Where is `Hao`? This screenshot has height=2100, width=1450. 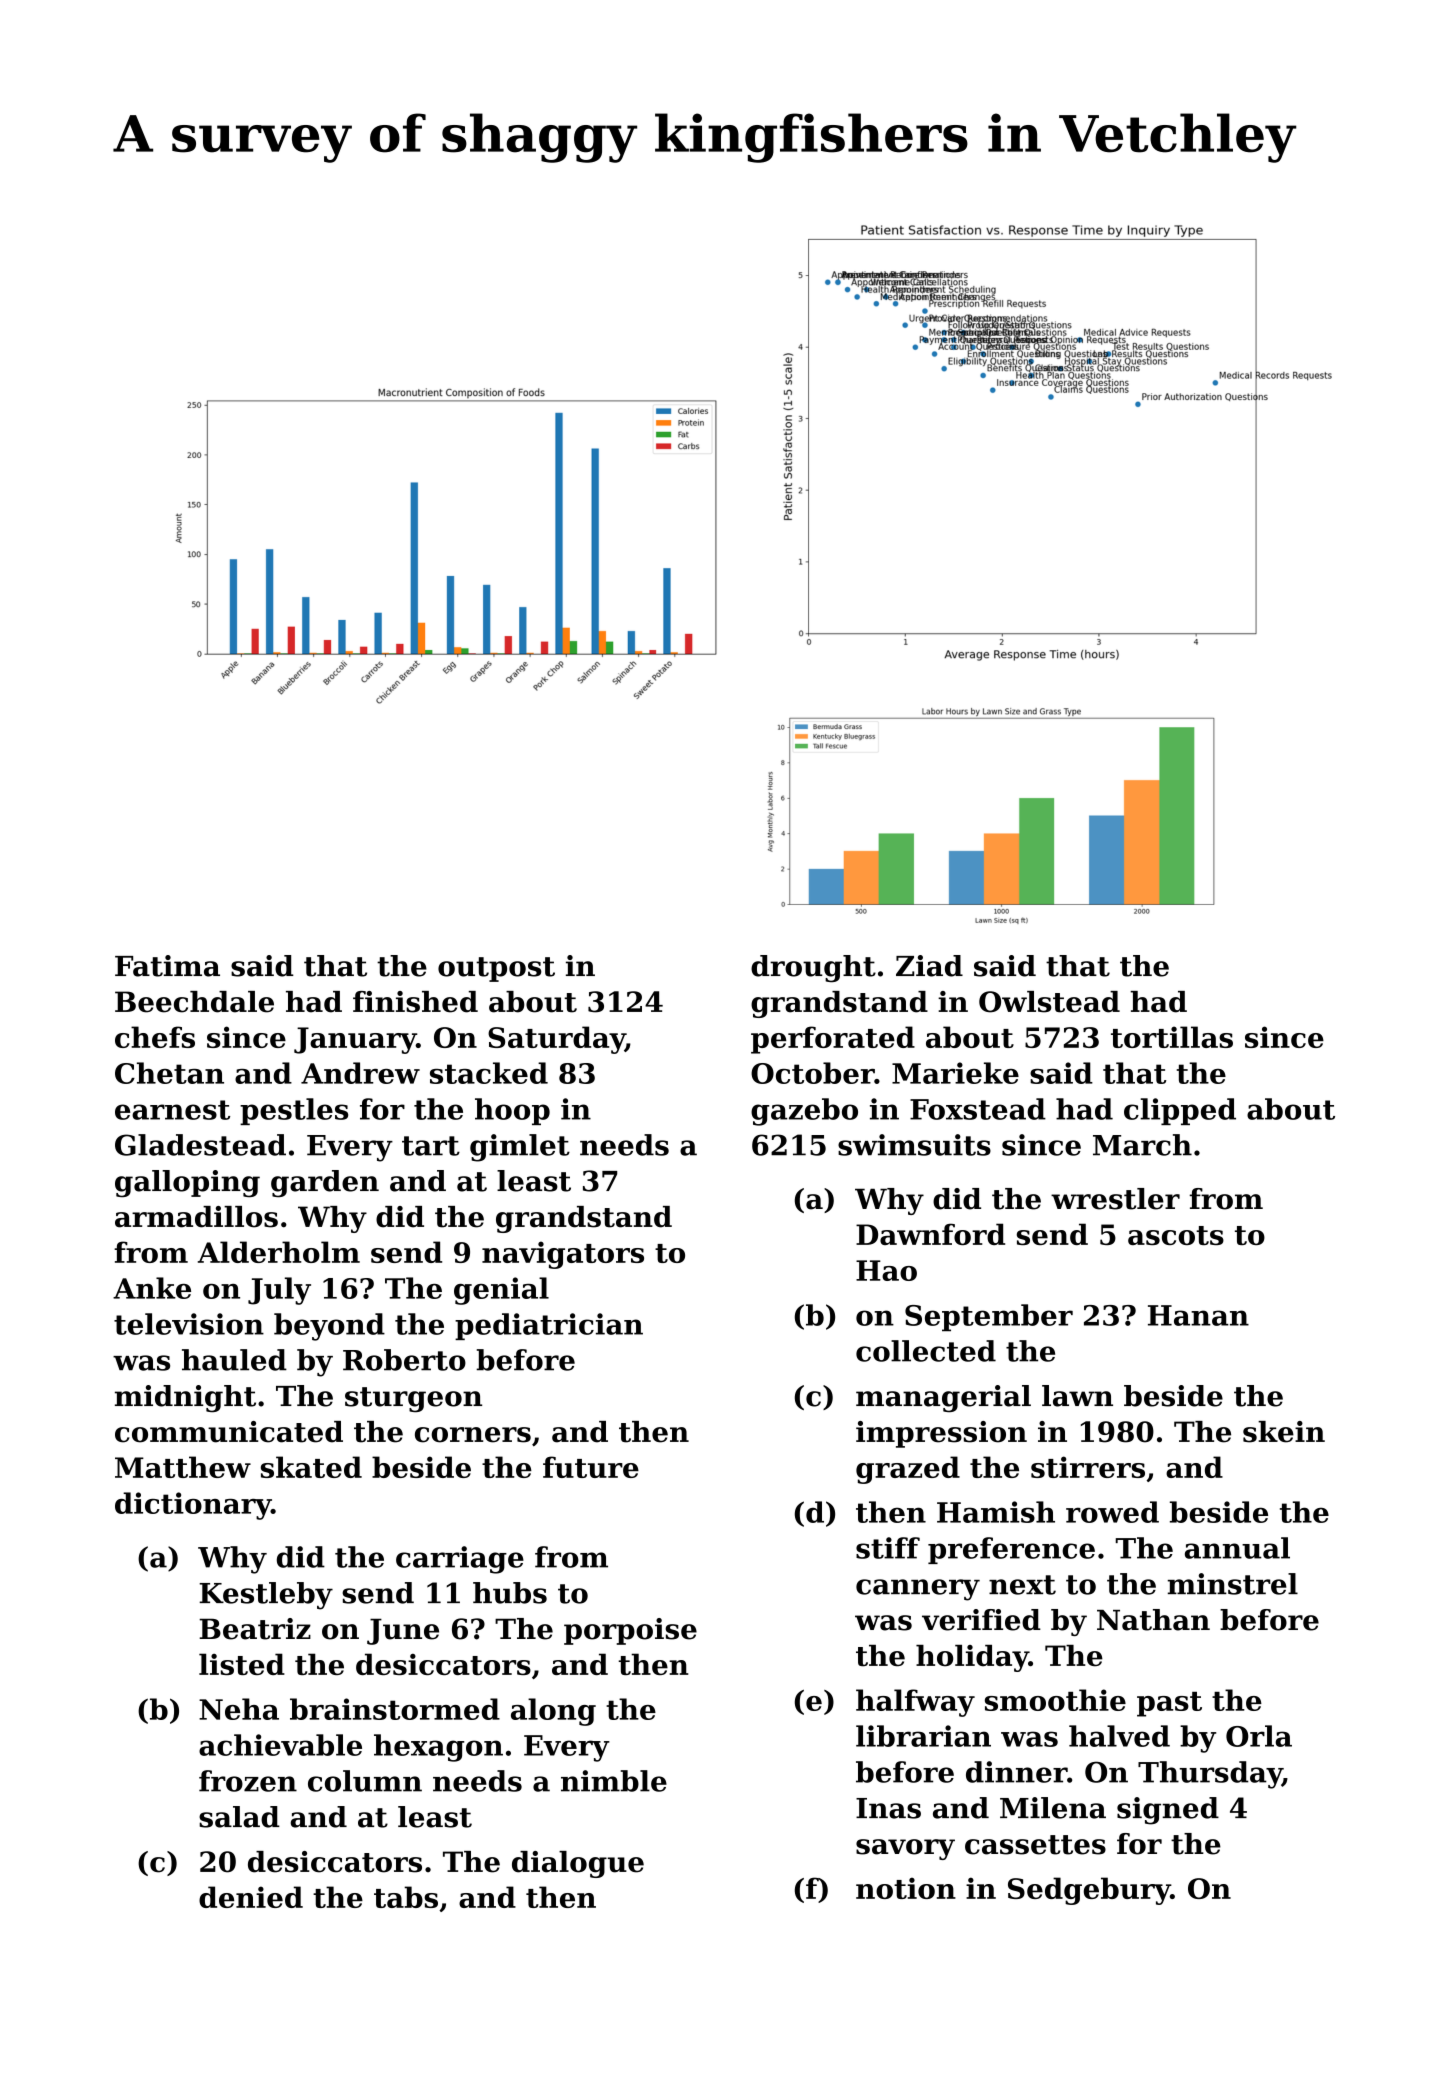
Hao is located at coordinates (886, 1270).
